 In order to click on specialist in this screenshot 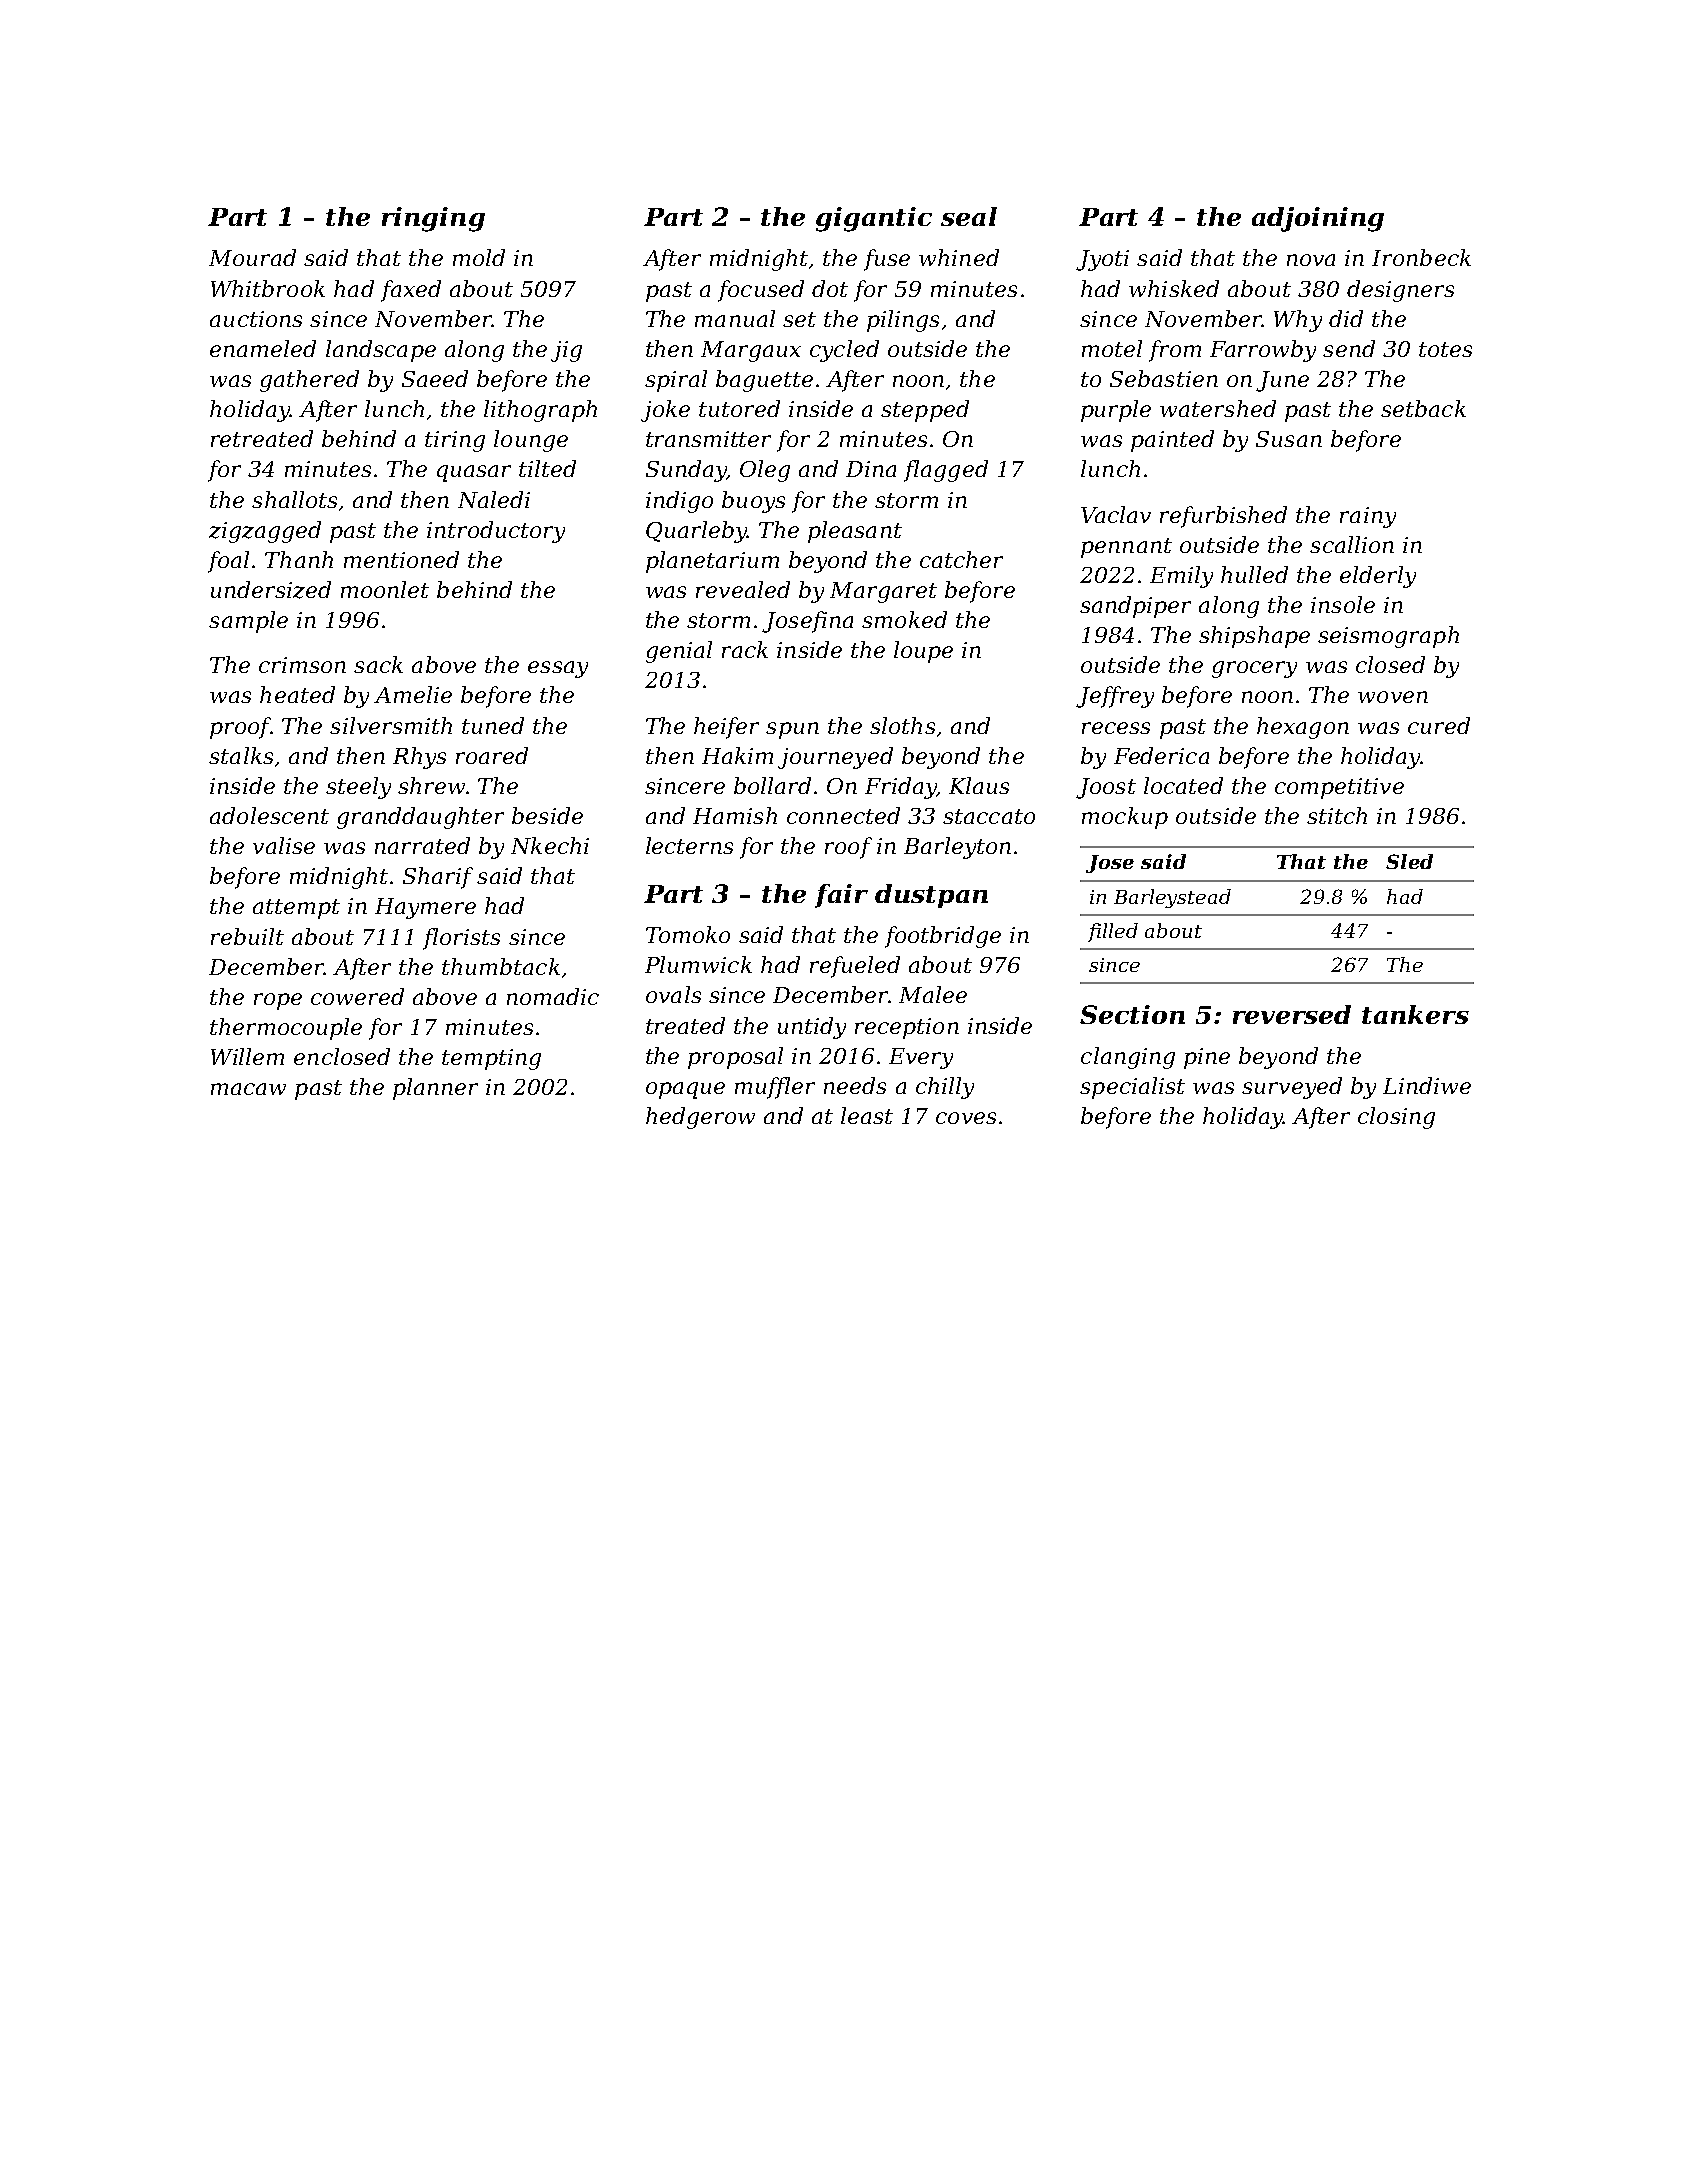, I will do `click(1132, 1088)`.
